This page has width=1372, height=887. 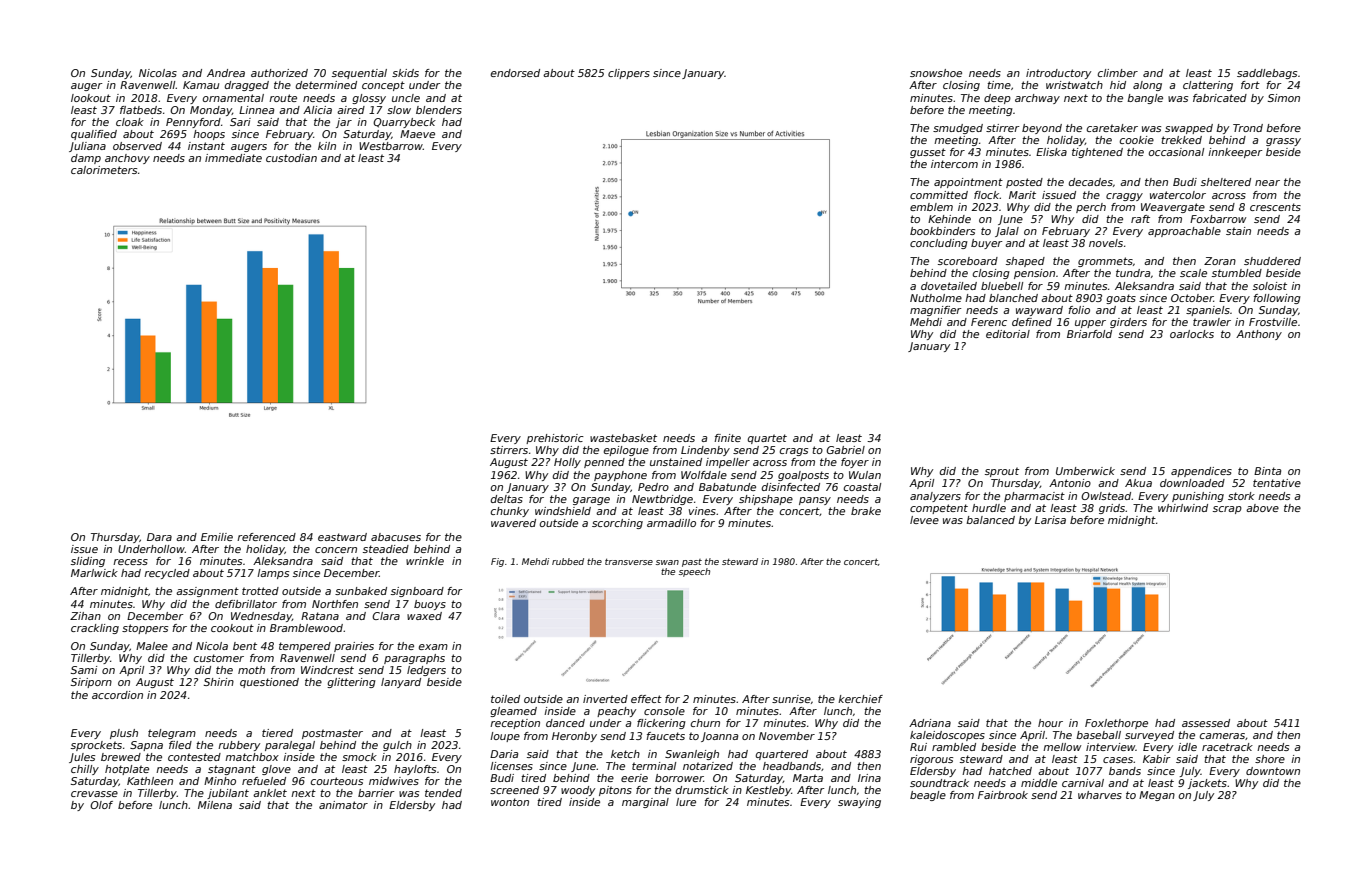 What do you see at coordinates (936, 73) in the page?
I see `snowshoe` at bounding box center [936, 73].
